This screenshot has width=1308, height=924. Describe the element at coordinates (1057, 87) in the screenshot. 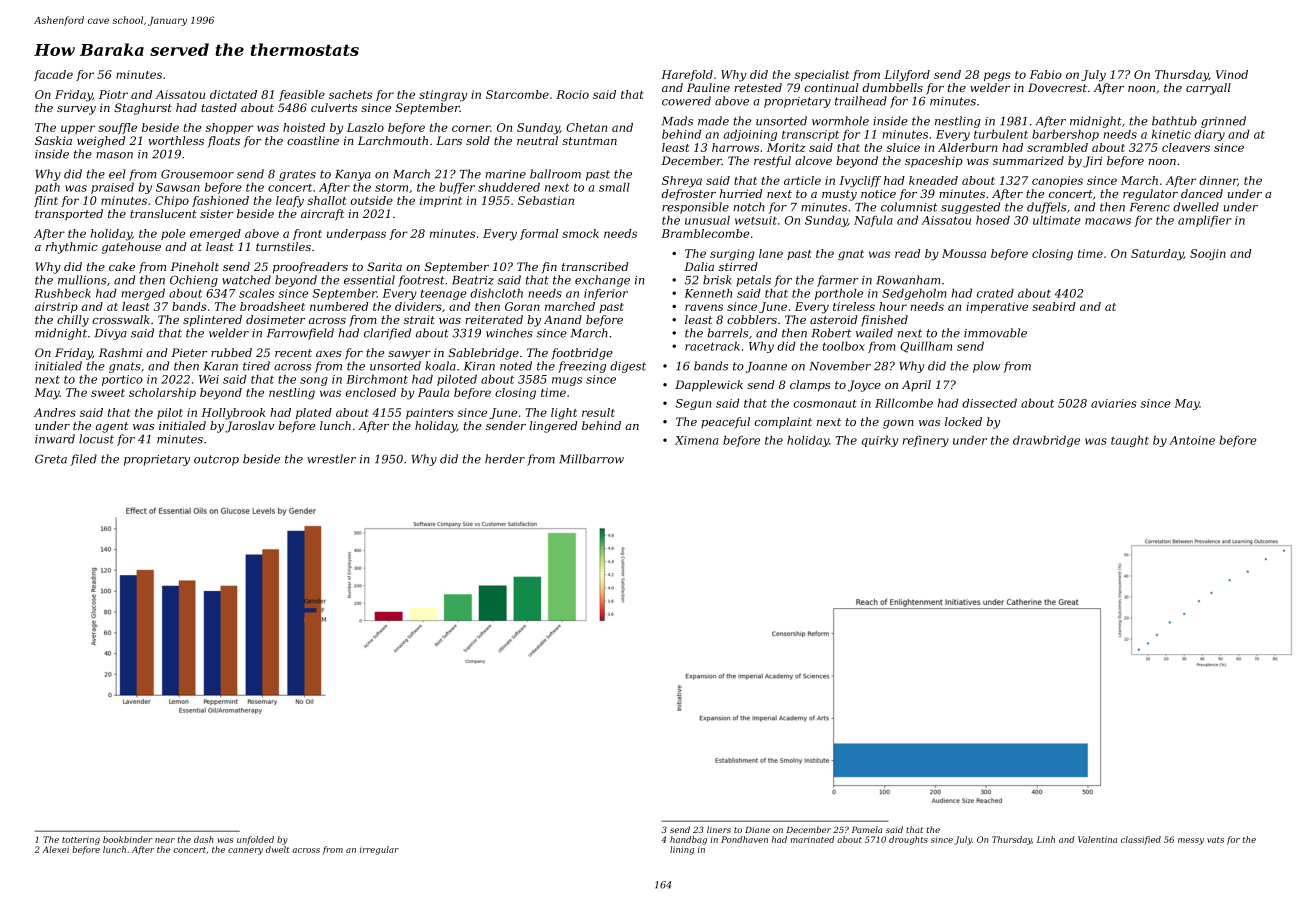

I see `Dovecrest` at that location.
